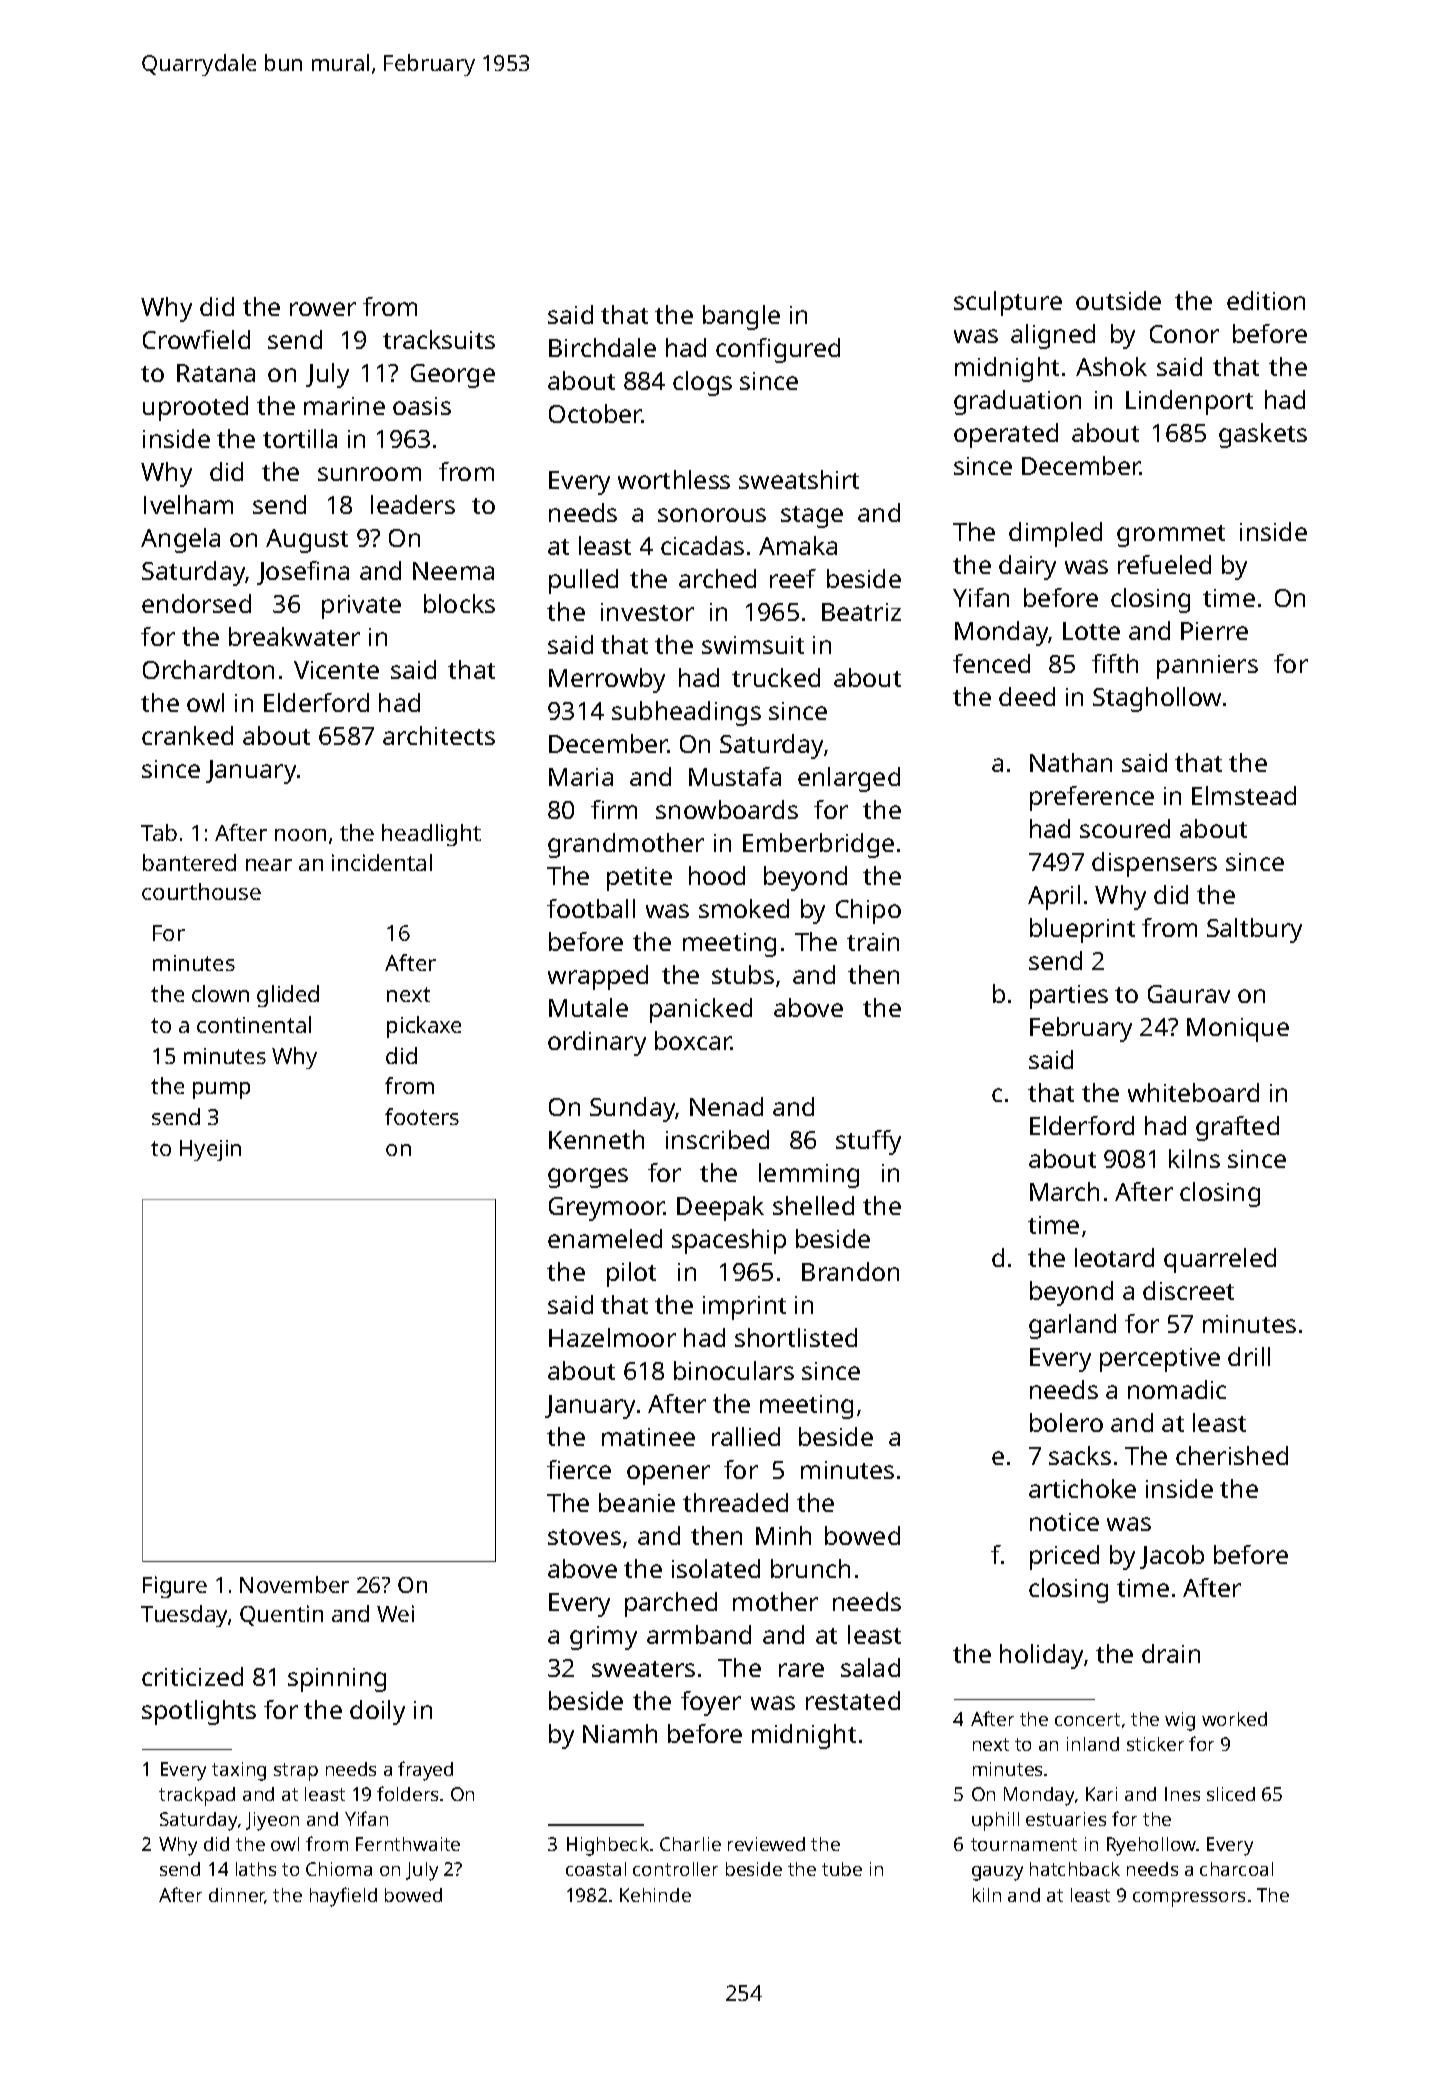 The height and width of the page is (2100, 1450). I want to click on grommet, so click(1171, 536).
